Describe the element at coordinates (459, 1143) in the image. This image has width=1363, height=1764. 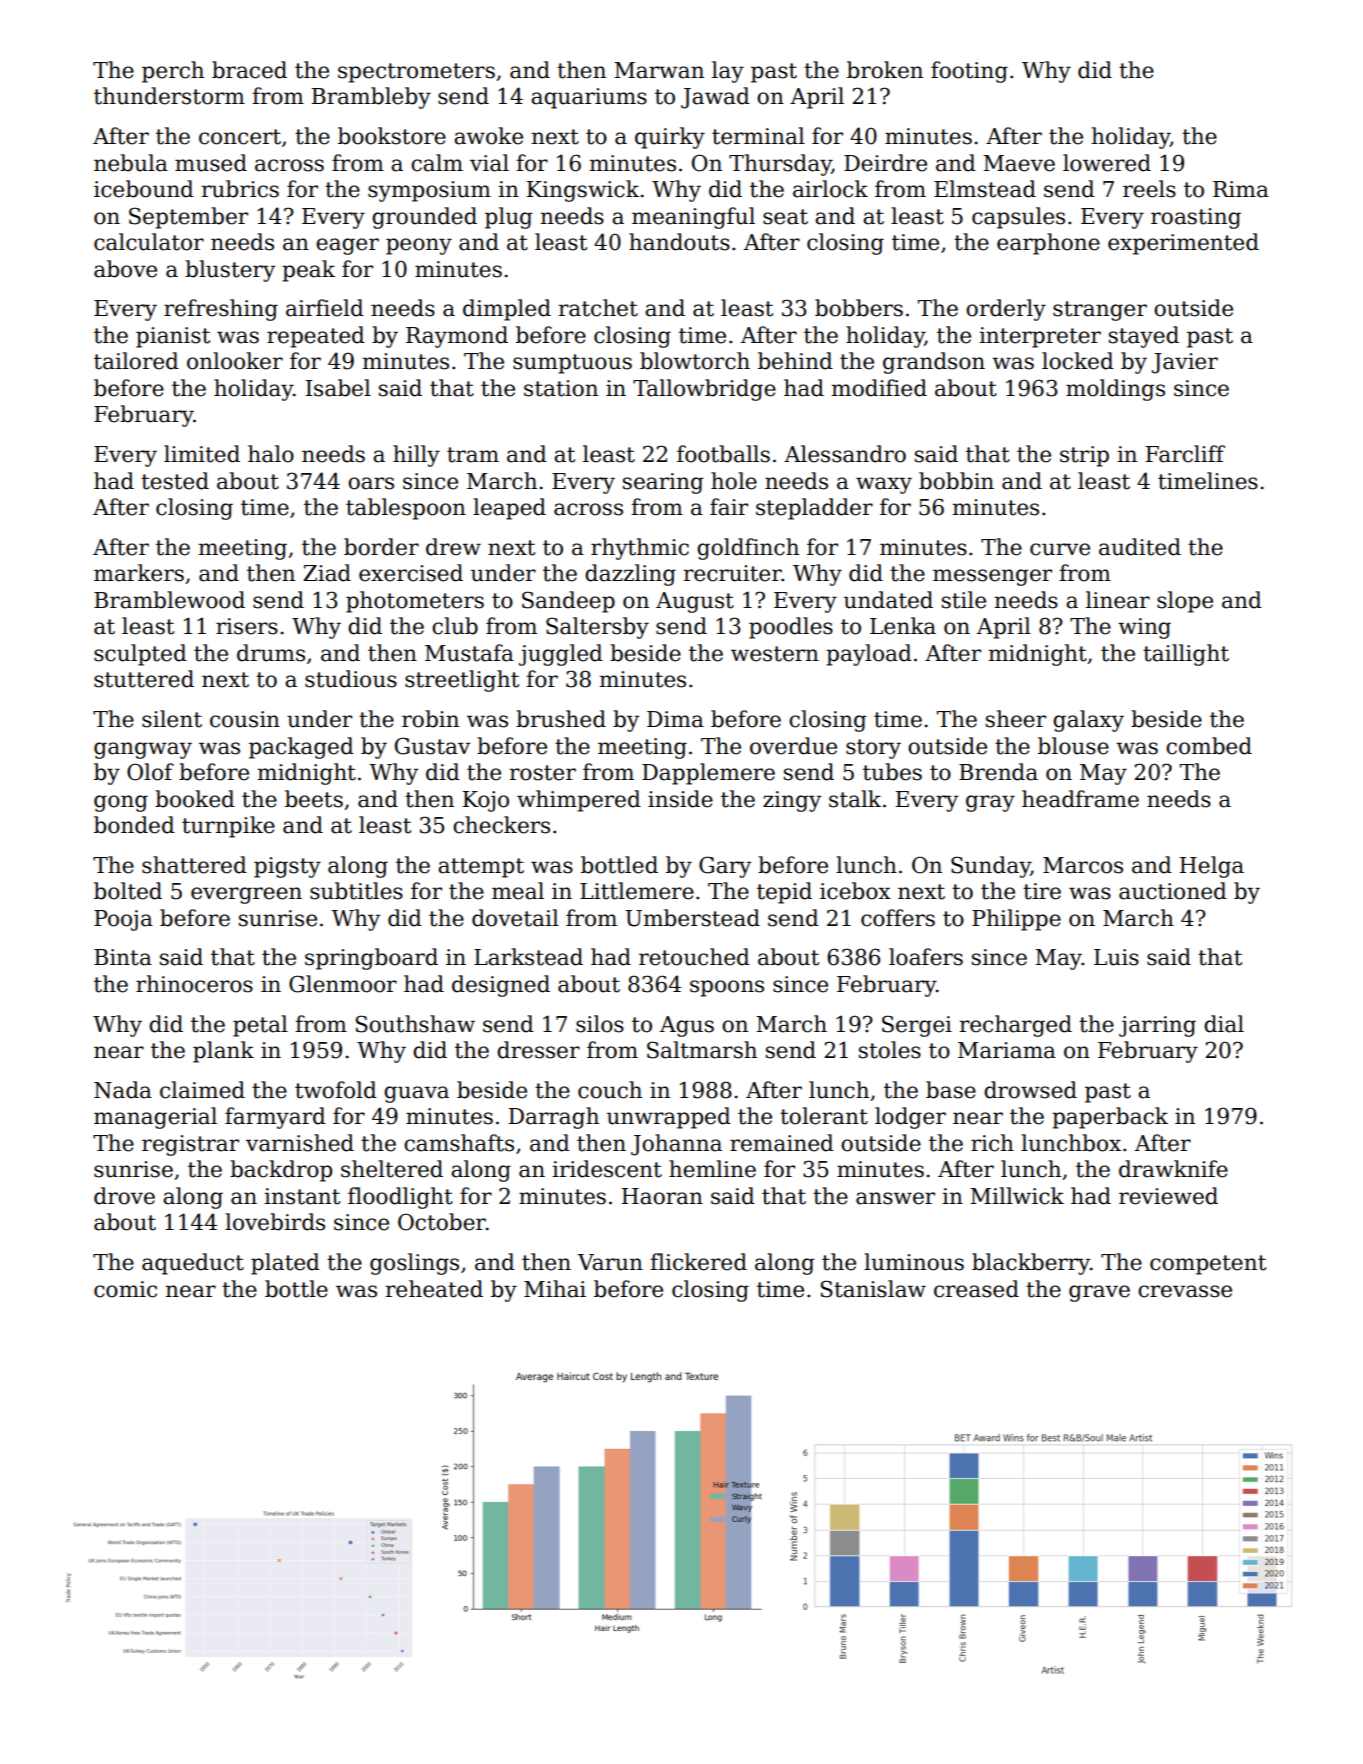
I see `camshafts` at that location.
